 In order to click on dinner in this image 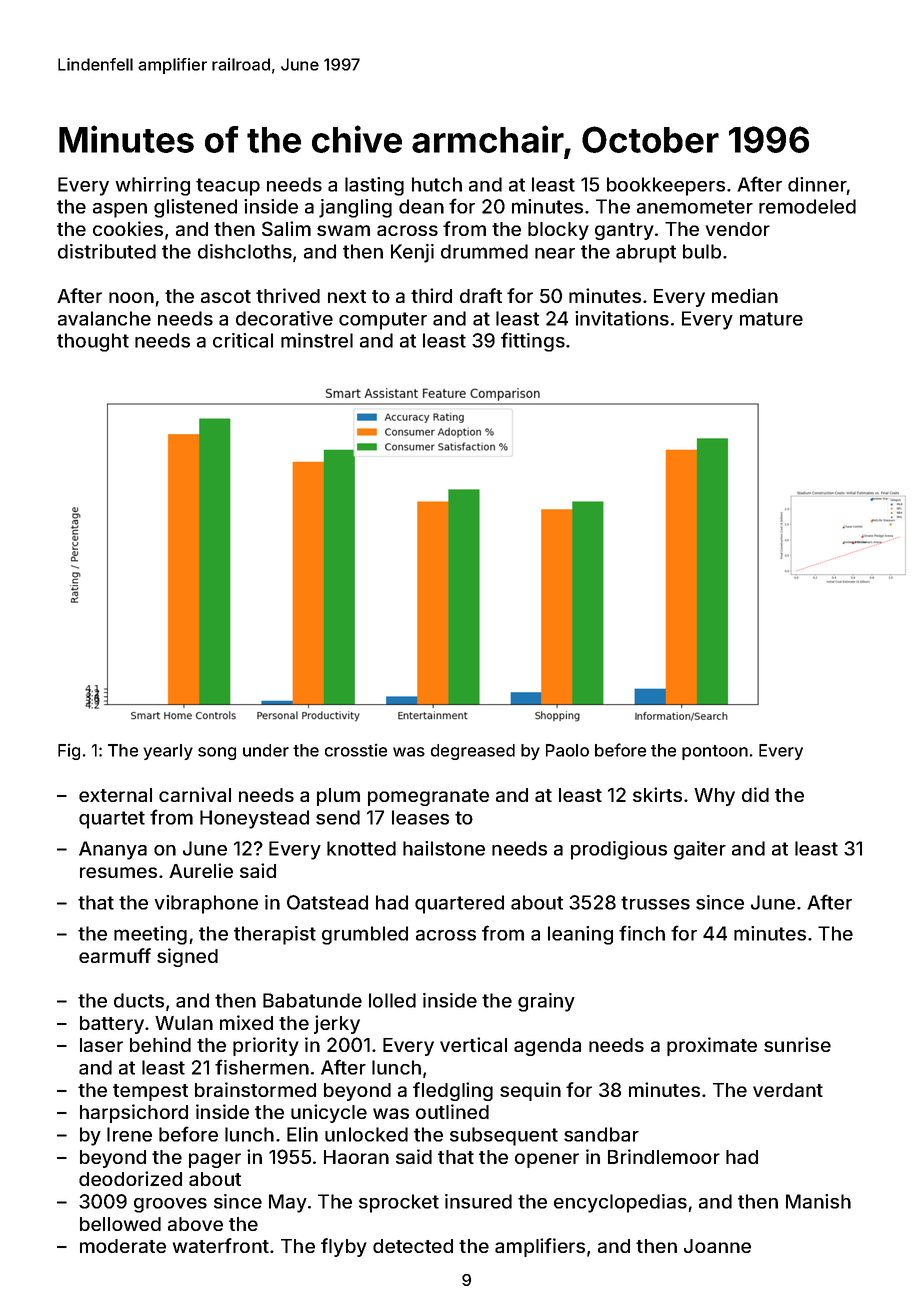, I will do `click(817, 184)`.
